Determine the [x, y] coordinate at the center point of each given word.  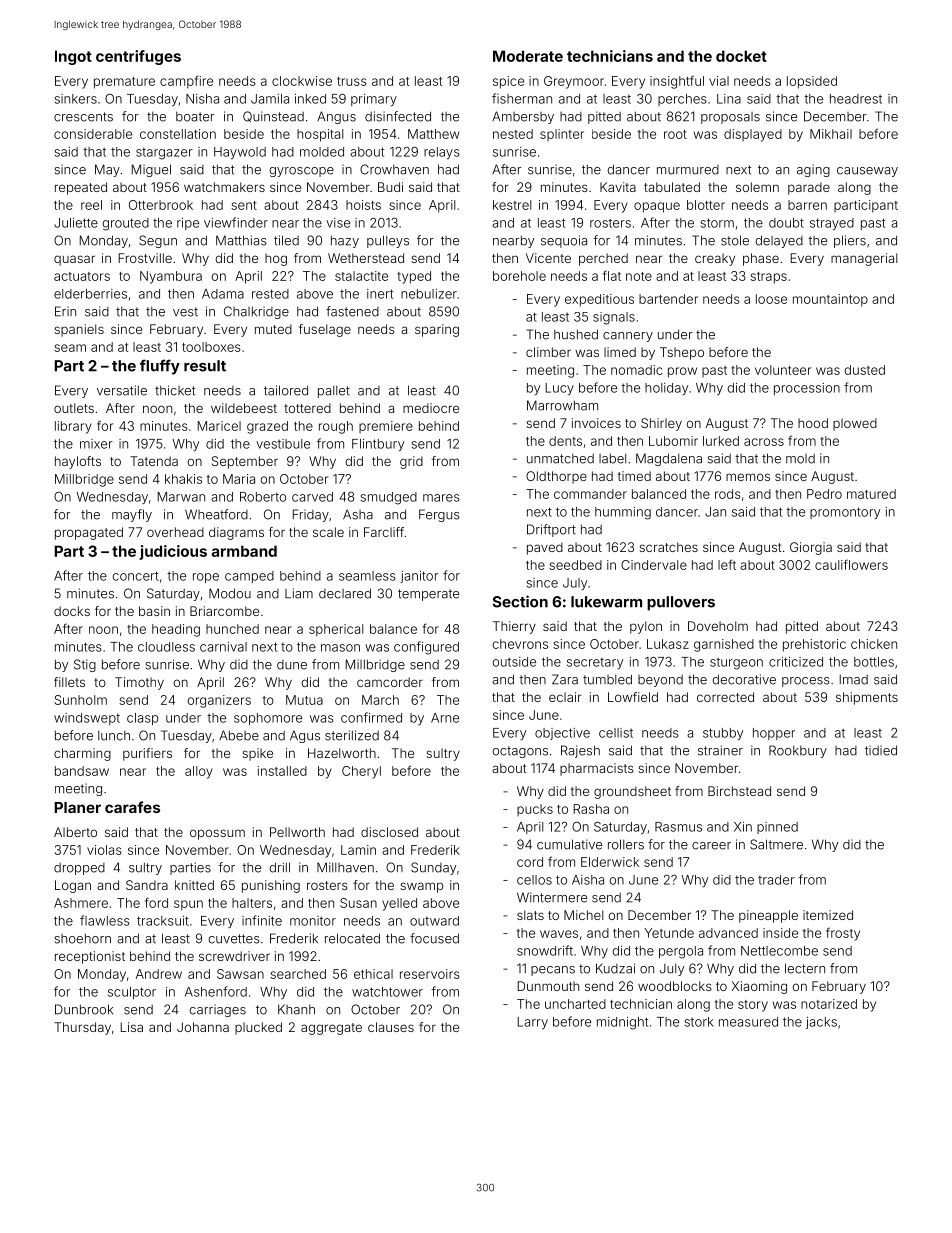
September [245, 462]
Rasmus [678, 827]
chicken [874, 644]
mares [441, 498]
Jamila [270, 99]
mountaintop [830, 300]
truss [352, 81]
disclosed [389, 832]
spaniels [79, 330]
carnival [223, 647]
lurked [721, 441]
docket [741, 56]
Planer [77, 807]
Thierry [514, 627]
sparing [437, 330]
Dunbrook [84, 1009]
